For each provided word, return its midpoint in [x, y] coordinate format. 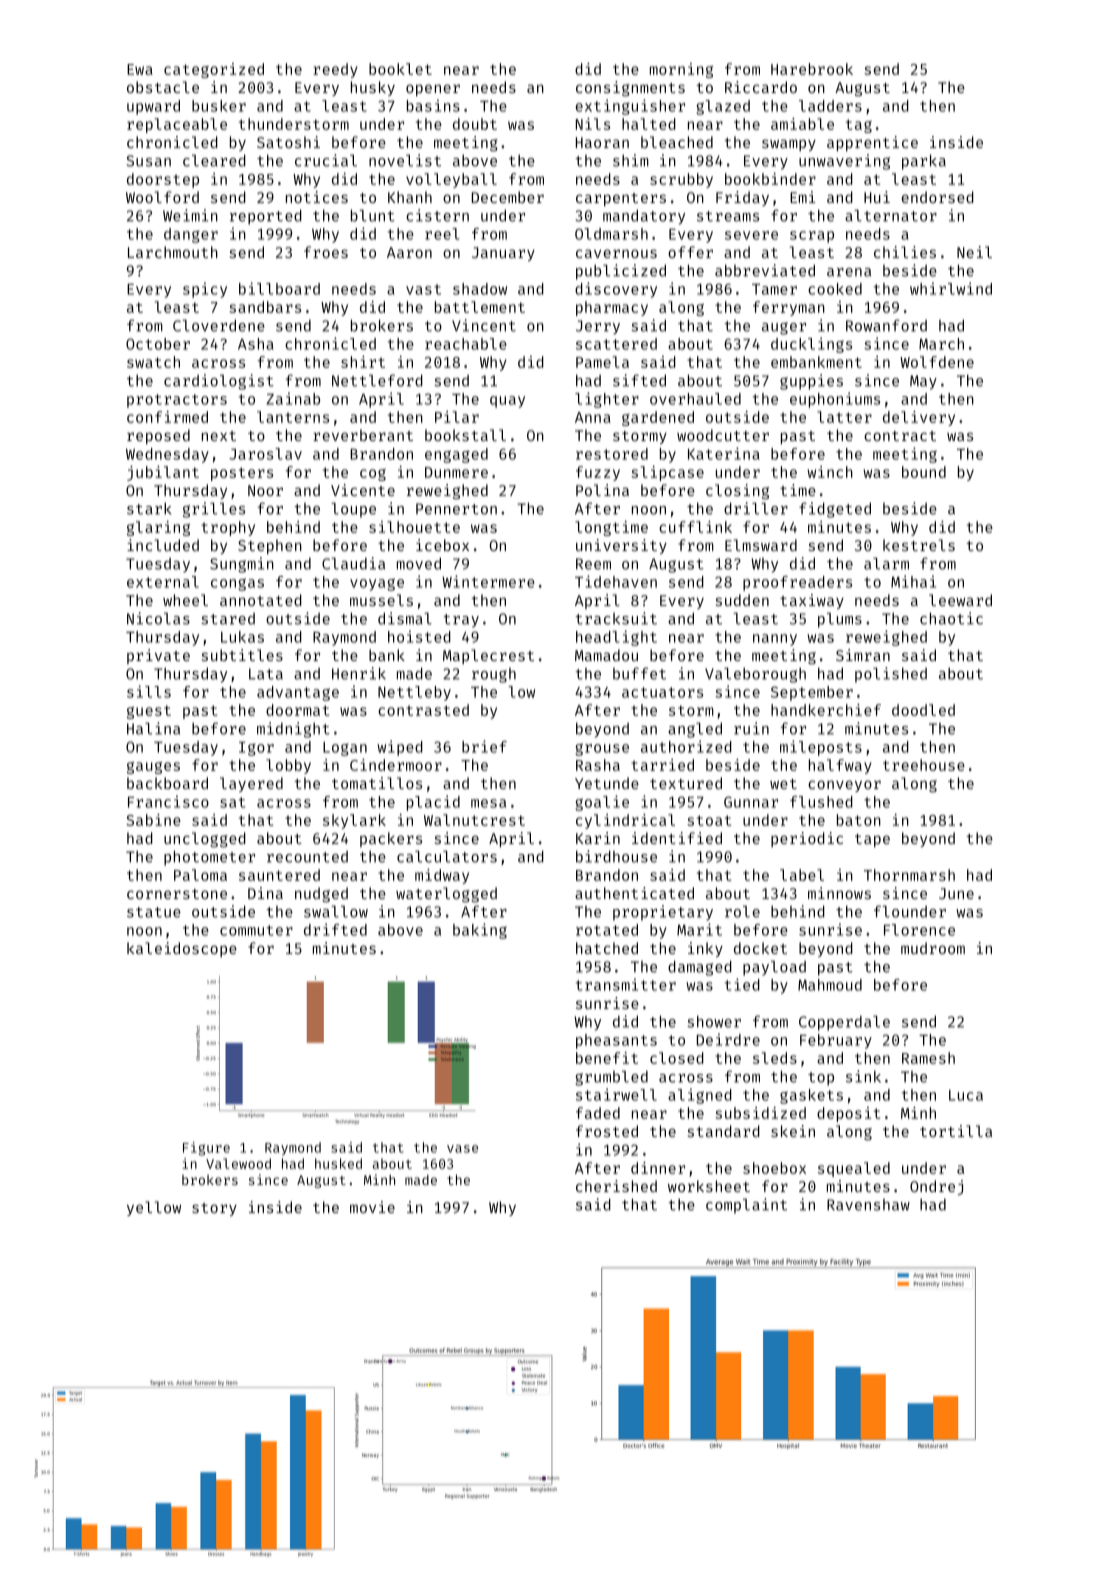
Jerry [598, 327]
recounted [307, 857]
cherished [616, 1186]
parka [924, 162]
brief [484, 746]
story [214, 1209]
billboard [279, 288]
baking [480, 931]
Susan [149, 161]
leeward [960, 600]
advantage [298, 693]
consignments [630, 89]
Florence [919, 930]
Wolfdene [937, 362]
